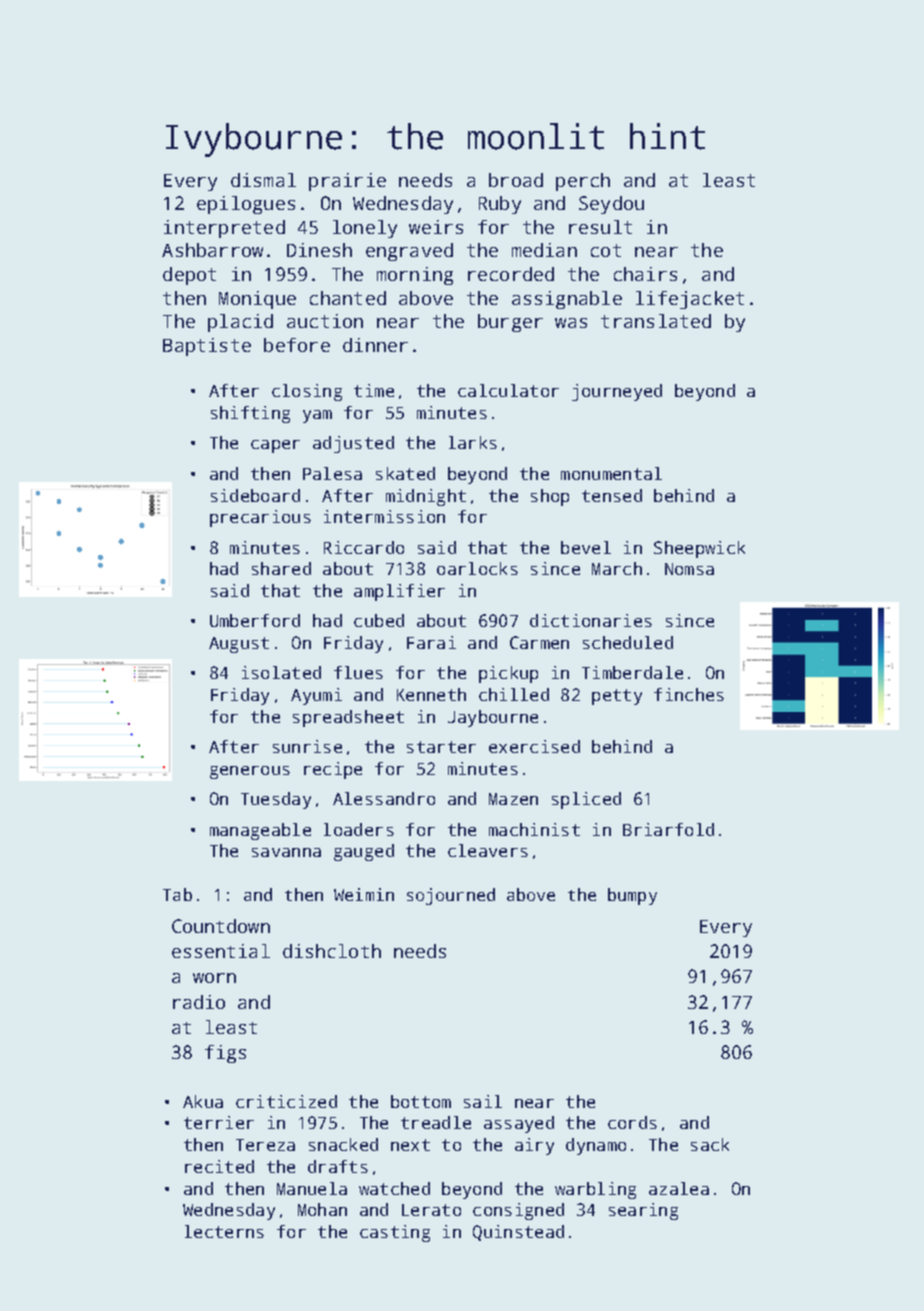  What do you see at coordinates (255, 620) in the screenshot?
I see `Umberford` at bounding box center [255, 620].
